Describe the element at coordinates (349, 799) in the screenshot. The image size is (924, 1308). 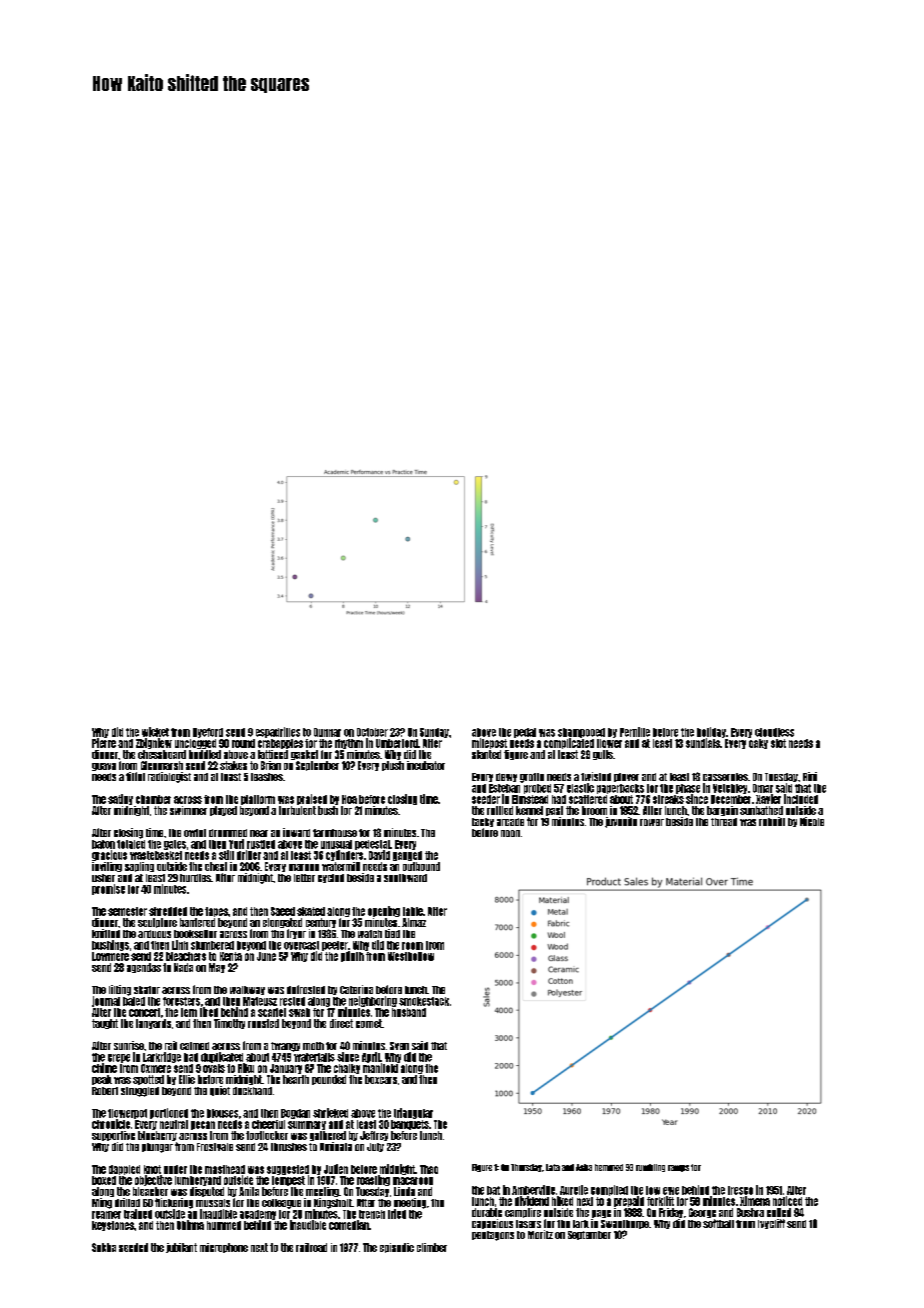
I see `Hoa` at that location.
